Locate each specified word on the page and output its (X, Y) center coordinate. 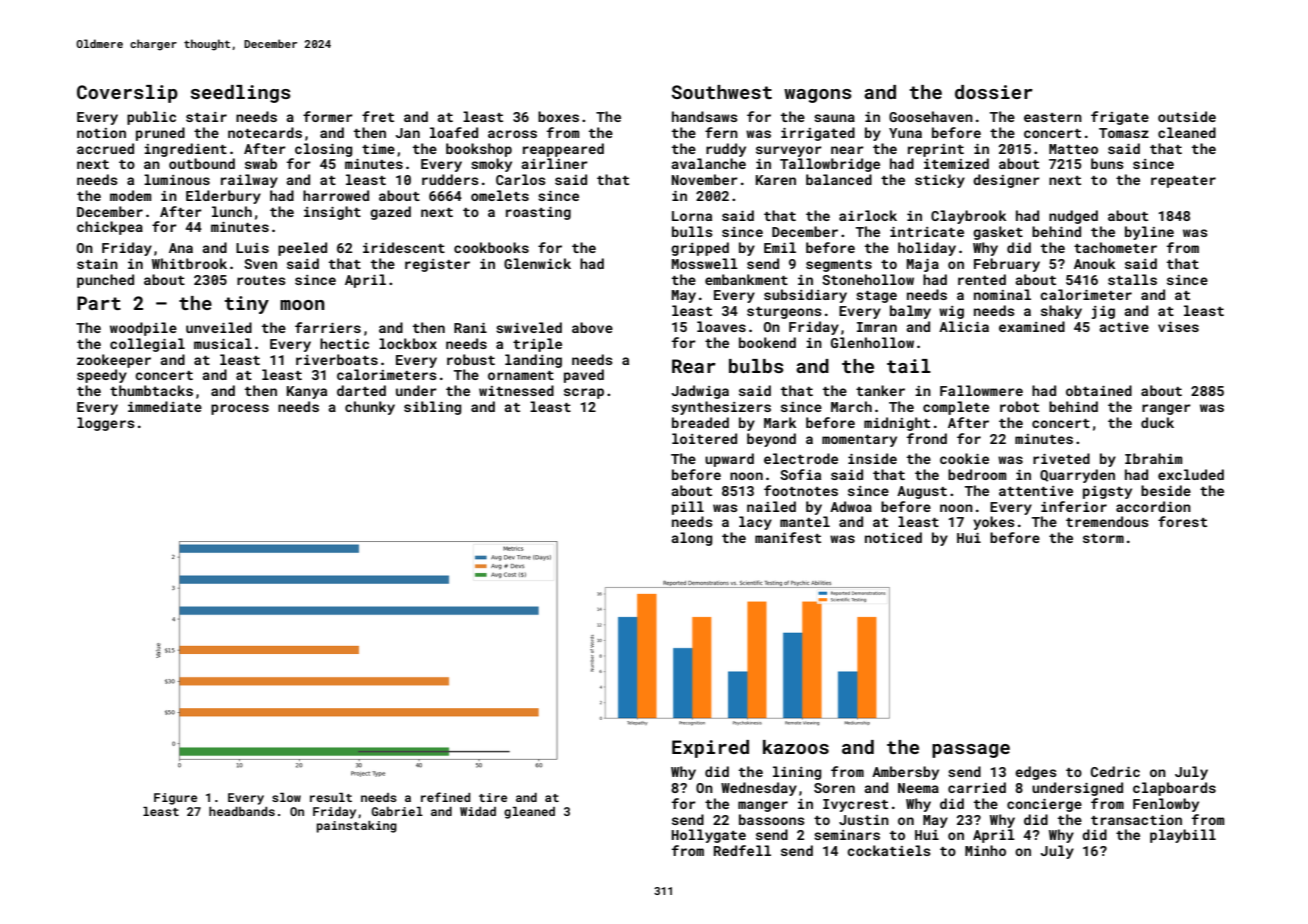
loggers (106, 424)
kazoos (796, 747)
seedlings (241, 94)
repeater (1183, 182)
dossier (994, 92)
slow (286, 797)
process (240, 409)
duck (1157, 422)
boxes (558, 116)
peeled (302, 249)
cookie (964, 458)
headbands (242, 811)
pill (688, 508)
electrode (801, 458)
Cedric (1115, 771)
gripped (700, 249)
